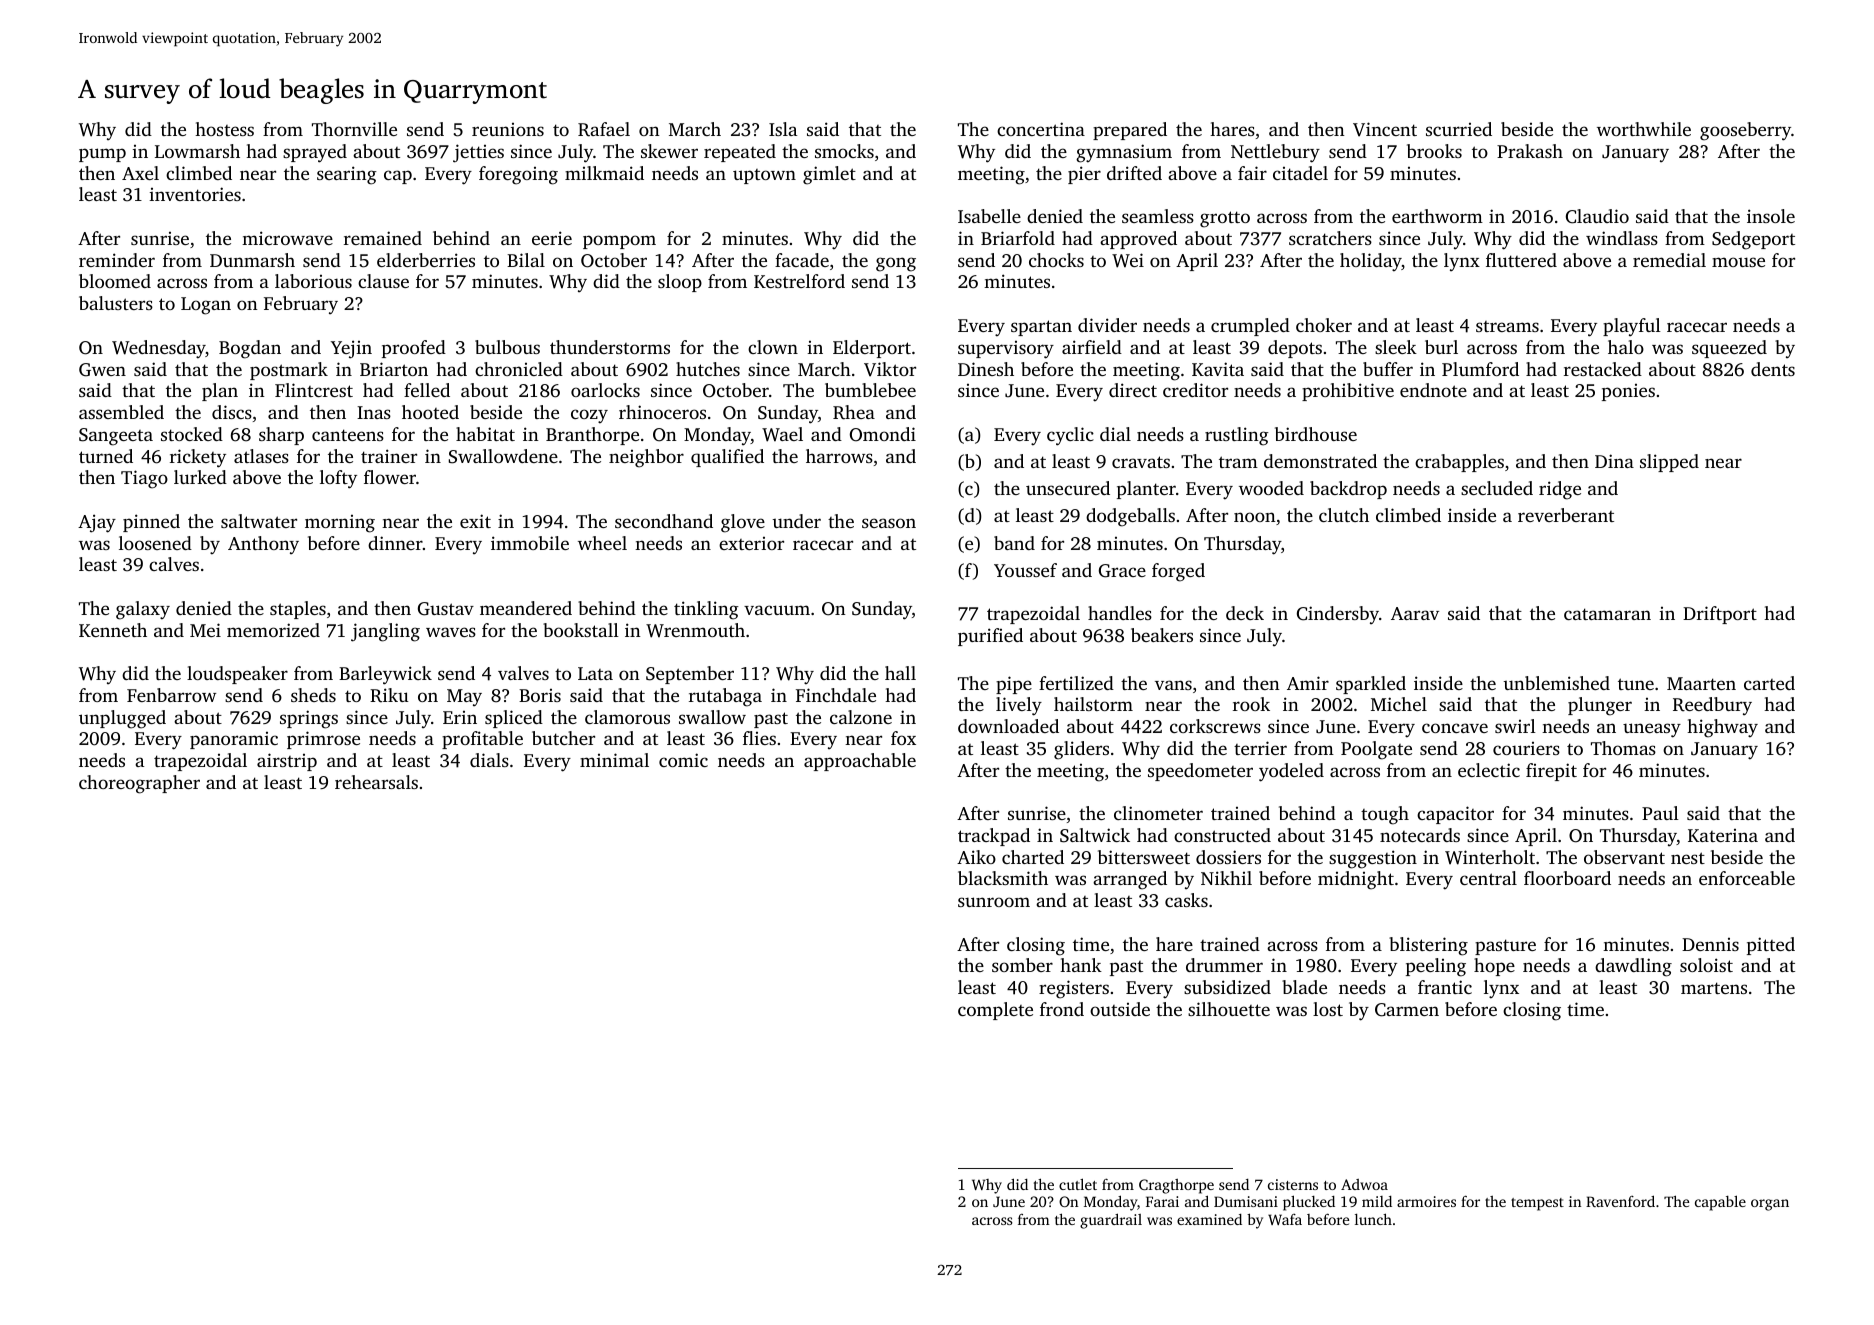 This image has width=1874, height=1325. What do you see at coordinates (1745, 131) in the image?
I see `gooseberry` at bounding box center [1745, 131].
